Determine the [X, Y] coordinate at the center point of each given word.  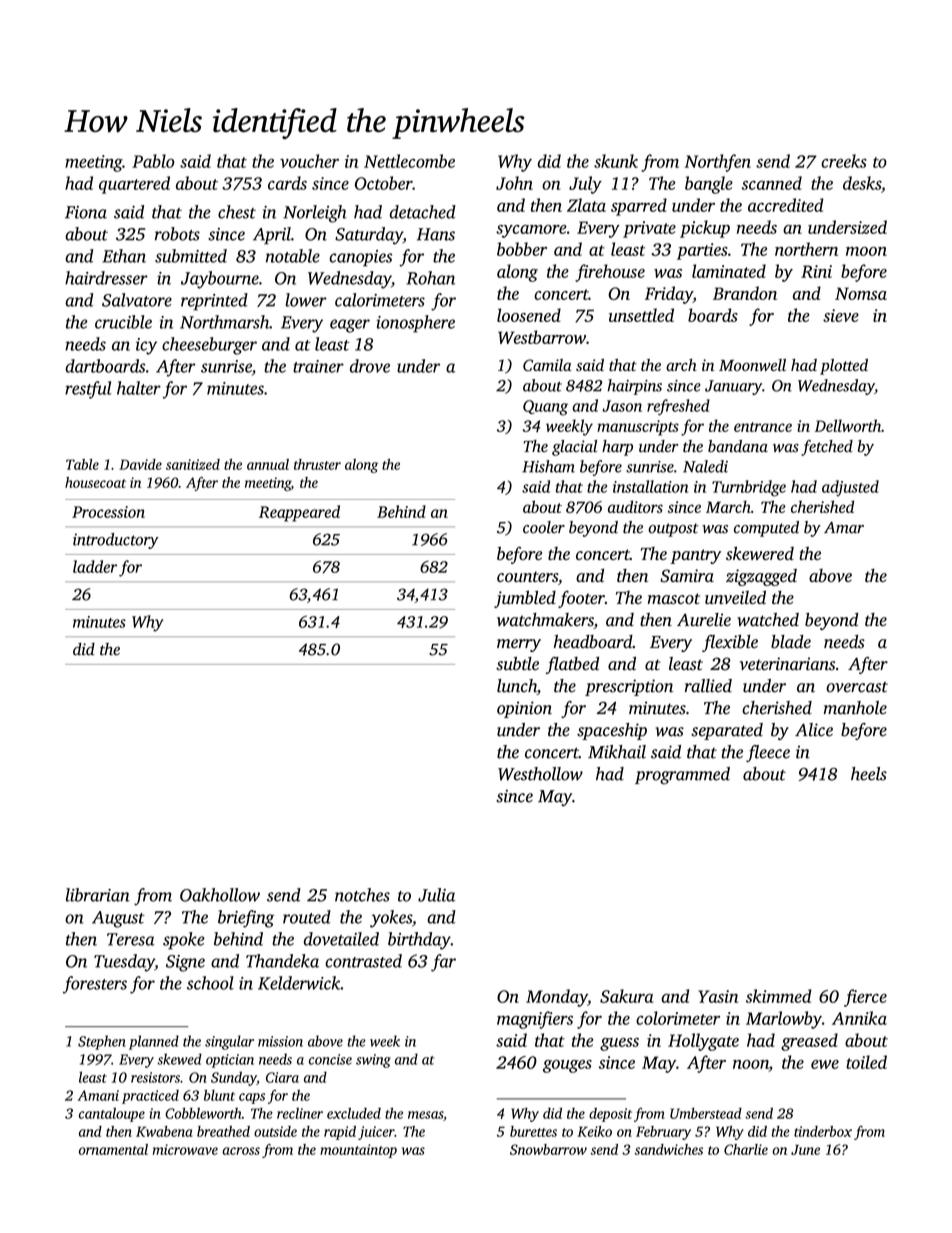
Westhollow [540, 774]
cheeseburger [209, 346]
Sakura [627, 996]
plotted [844, 367]
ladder [95, 566]
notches [362, 895]
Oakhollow [220, 895]
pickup [705, 229]
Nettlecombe [409, 161]
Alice [814, 730]
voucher [309, 161]
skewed [179, 1059]
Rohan [430, 278]
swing [373, 1061]
